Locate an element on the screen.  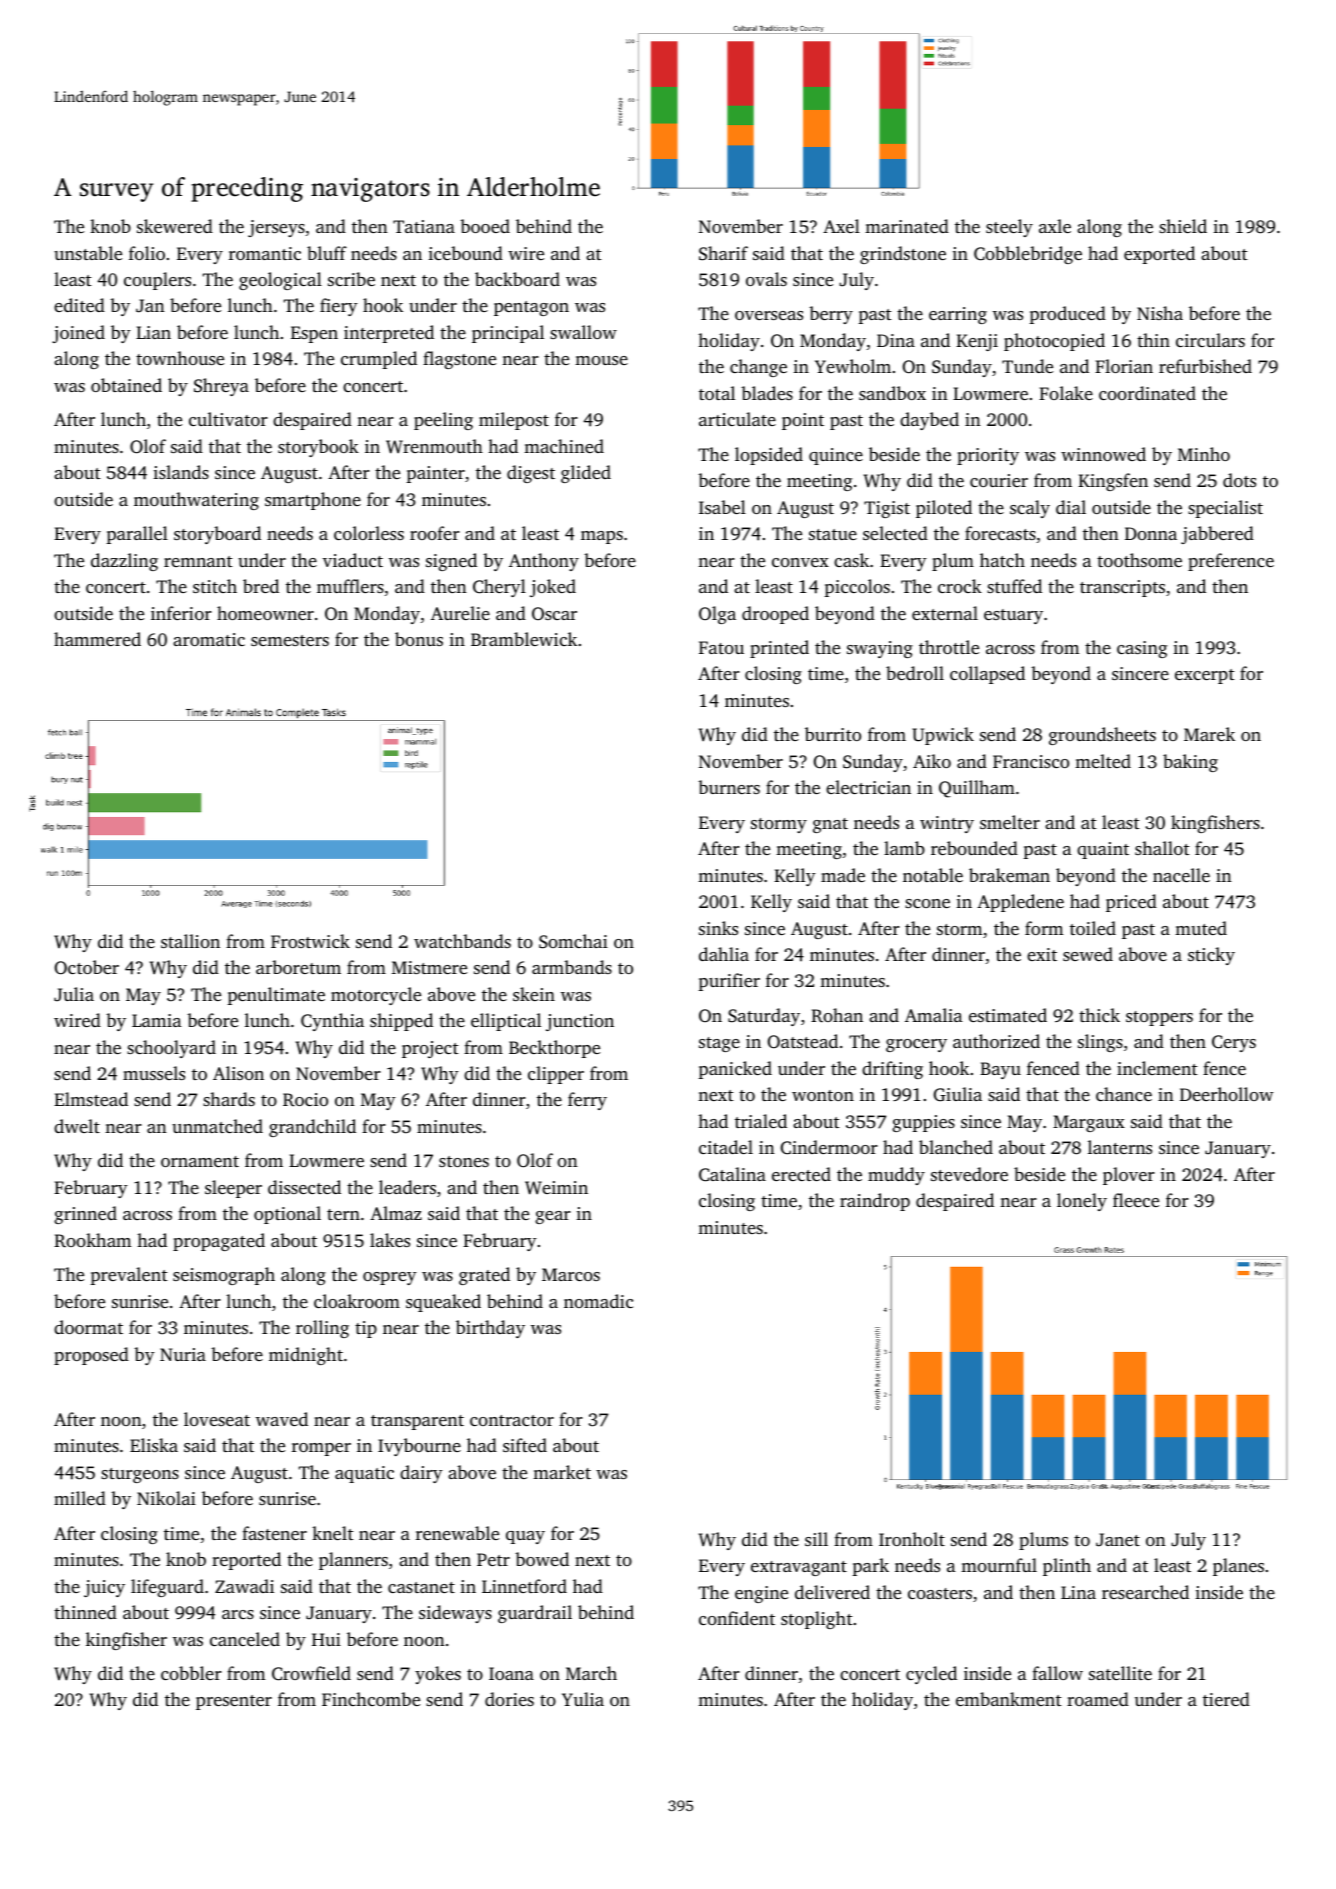
Bramblewick is located at coordinates (524, 639).
